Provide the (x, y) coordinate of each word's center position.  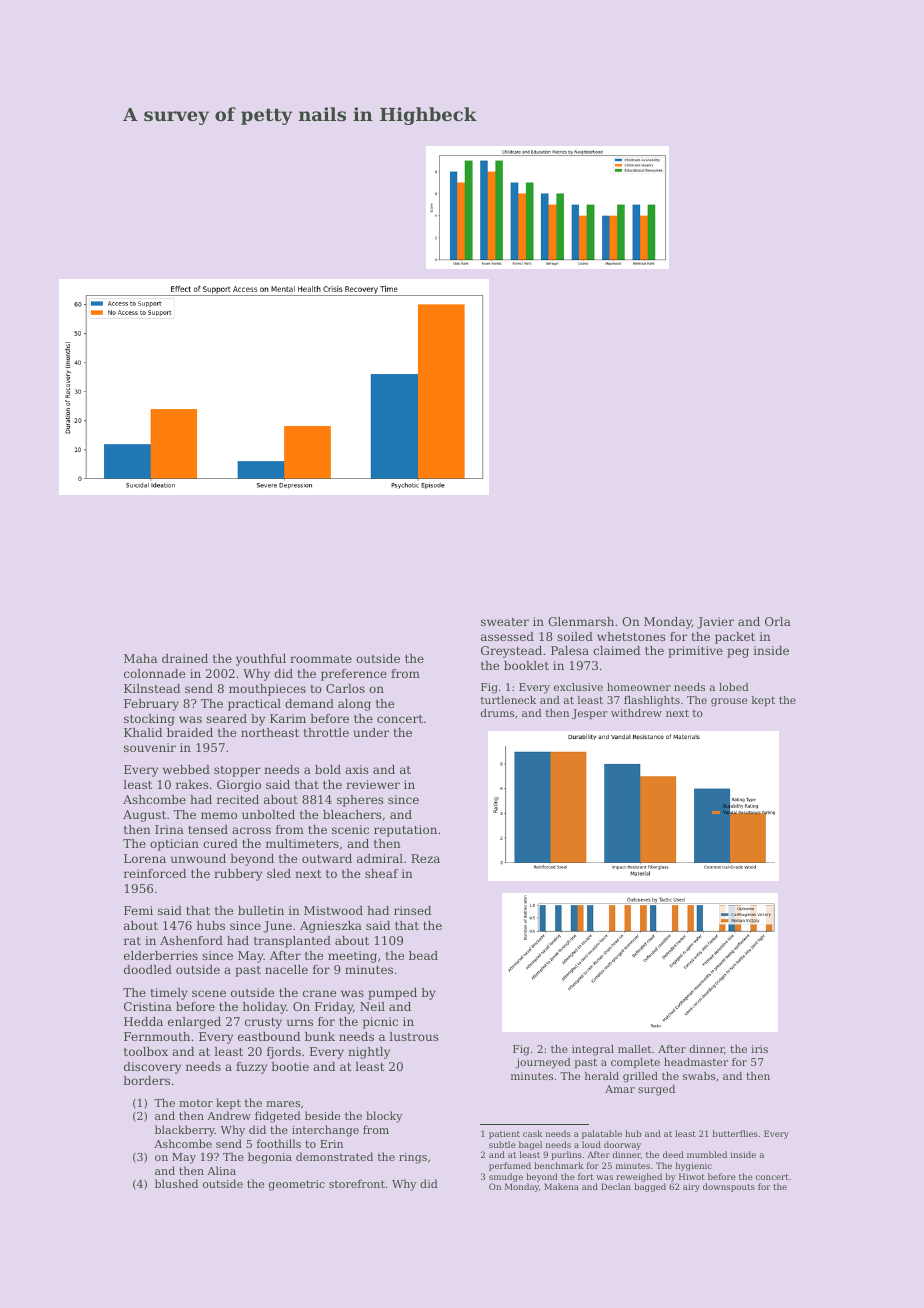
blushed (176, 1183)
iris (759, 1049)
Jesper (590, 714)
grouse (729, 702)
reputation (405, 831)
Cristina (148, 1006)
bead (423, 955)
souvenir (150, 747)
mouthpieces (267, 690)
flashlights (652, 701)
